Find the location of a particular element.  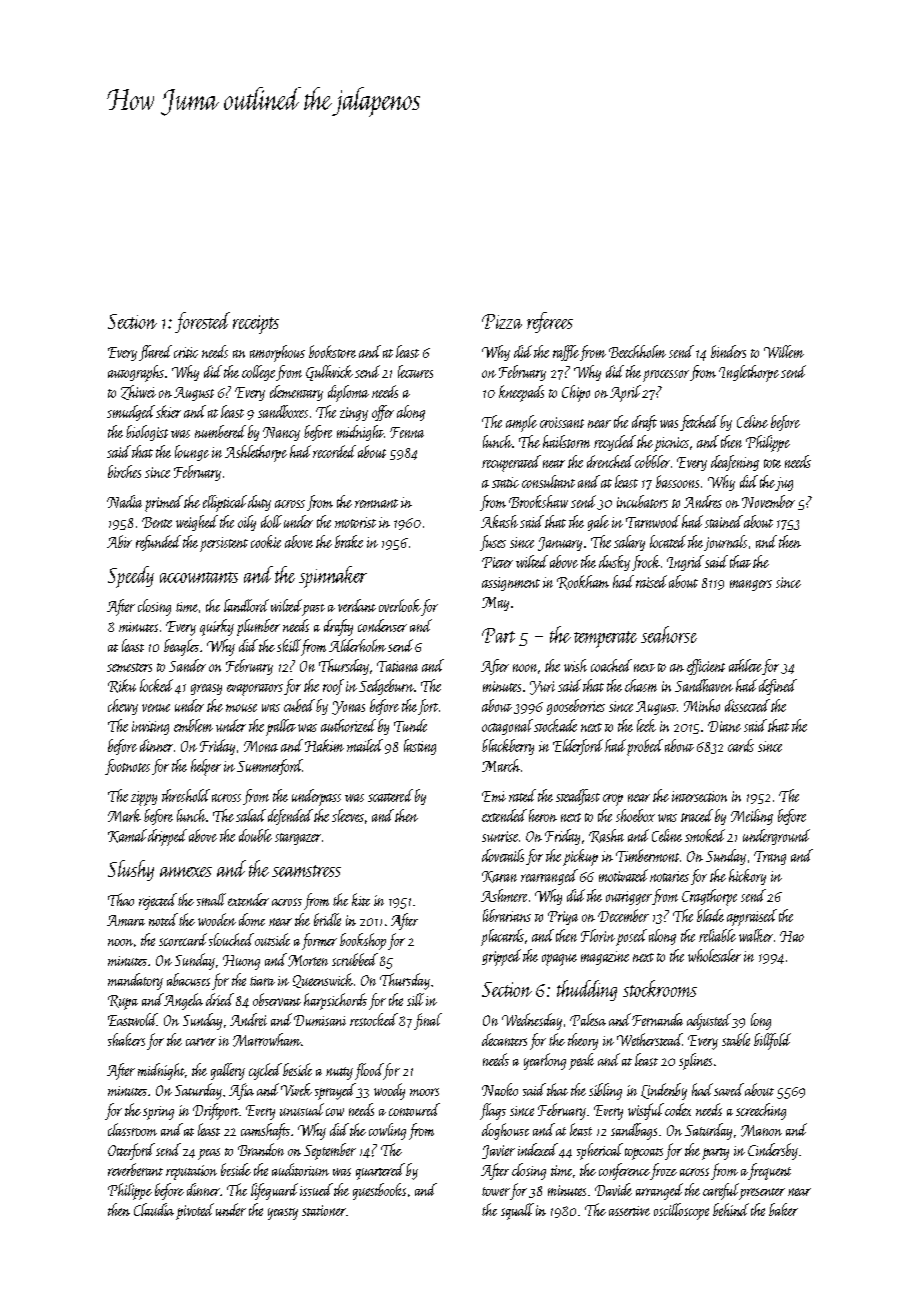

referees is located at coordinates (550, 322).
